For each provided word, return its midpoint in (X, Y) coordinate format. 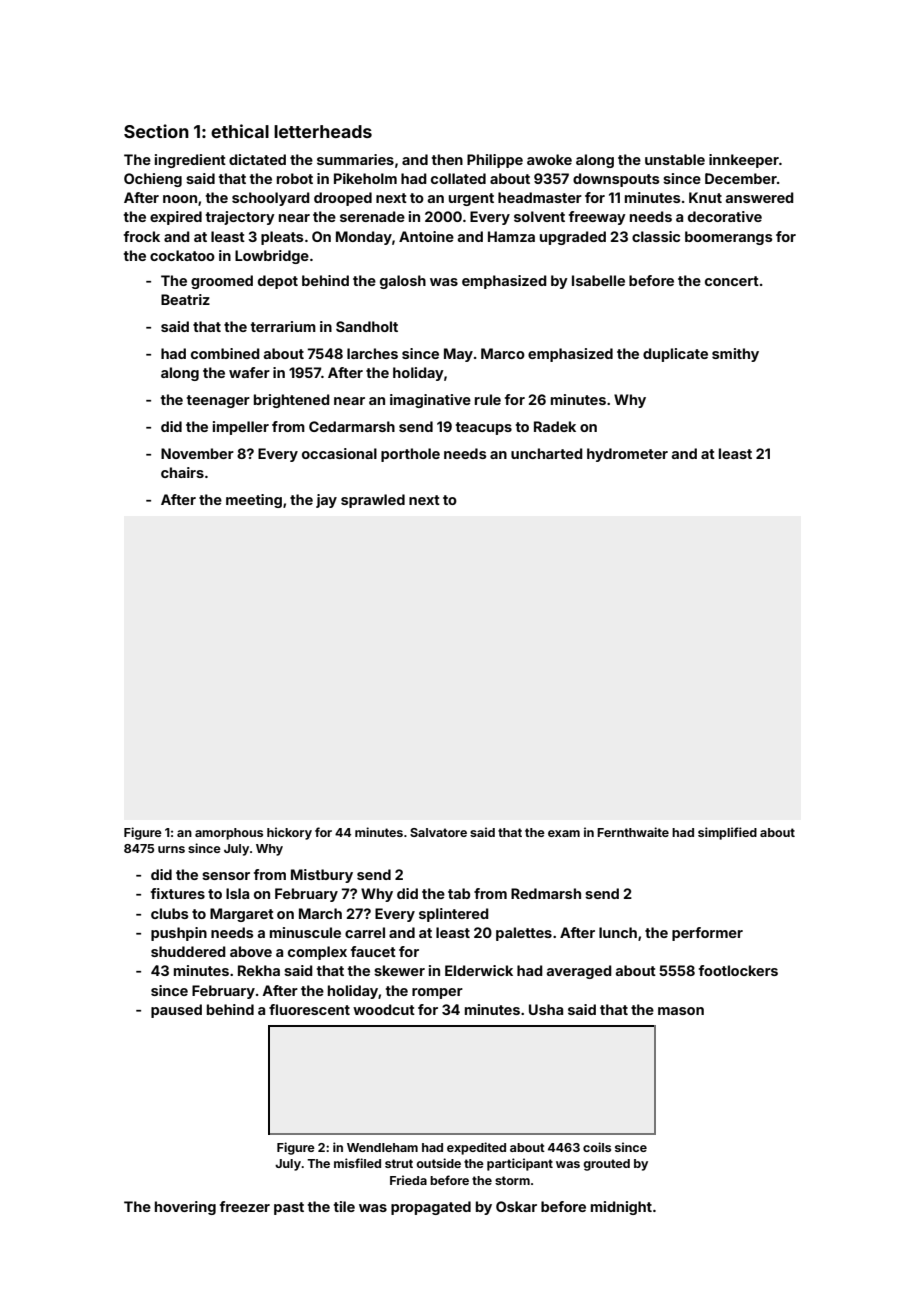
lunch (618, 932)
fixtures (178, 893)
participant (520, 1164)
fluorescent (309, 1009)
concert (732, 281)
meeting (254, 501)
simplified (727, 833)
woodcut (384, 1009)
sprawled (373, 501)
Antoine (426, 236)
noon (180, 199)
